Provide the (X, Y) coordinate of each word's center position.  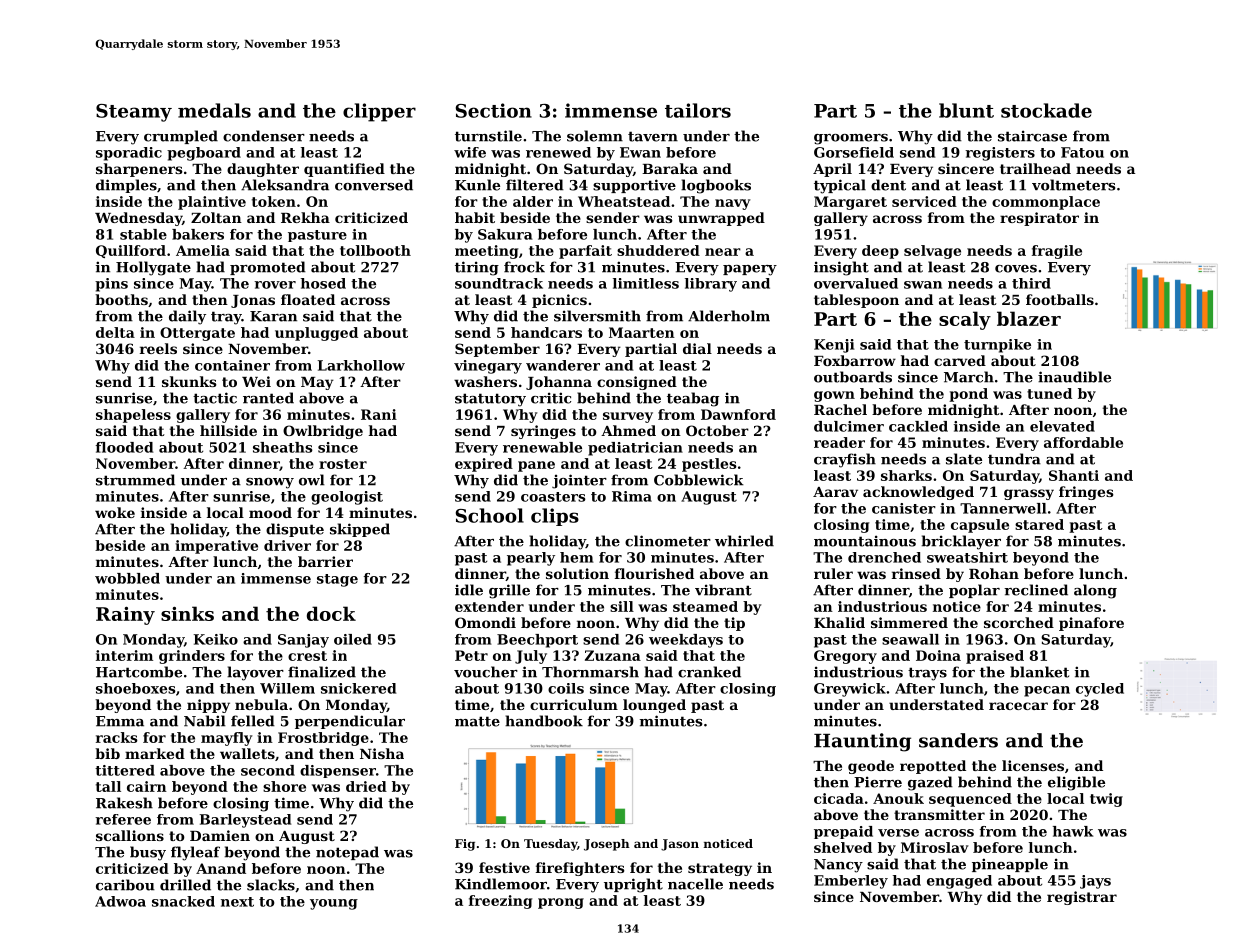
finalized (322, 672)
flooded (124, 447)
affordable (1083, 442)
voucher (486, 672)
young (334, 904)
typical (840, 186)
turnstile (488, 136)
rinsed (916, 573)
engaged (959, 882)
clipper (379, 112)
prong (561, 903)
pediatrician (635, 449)
